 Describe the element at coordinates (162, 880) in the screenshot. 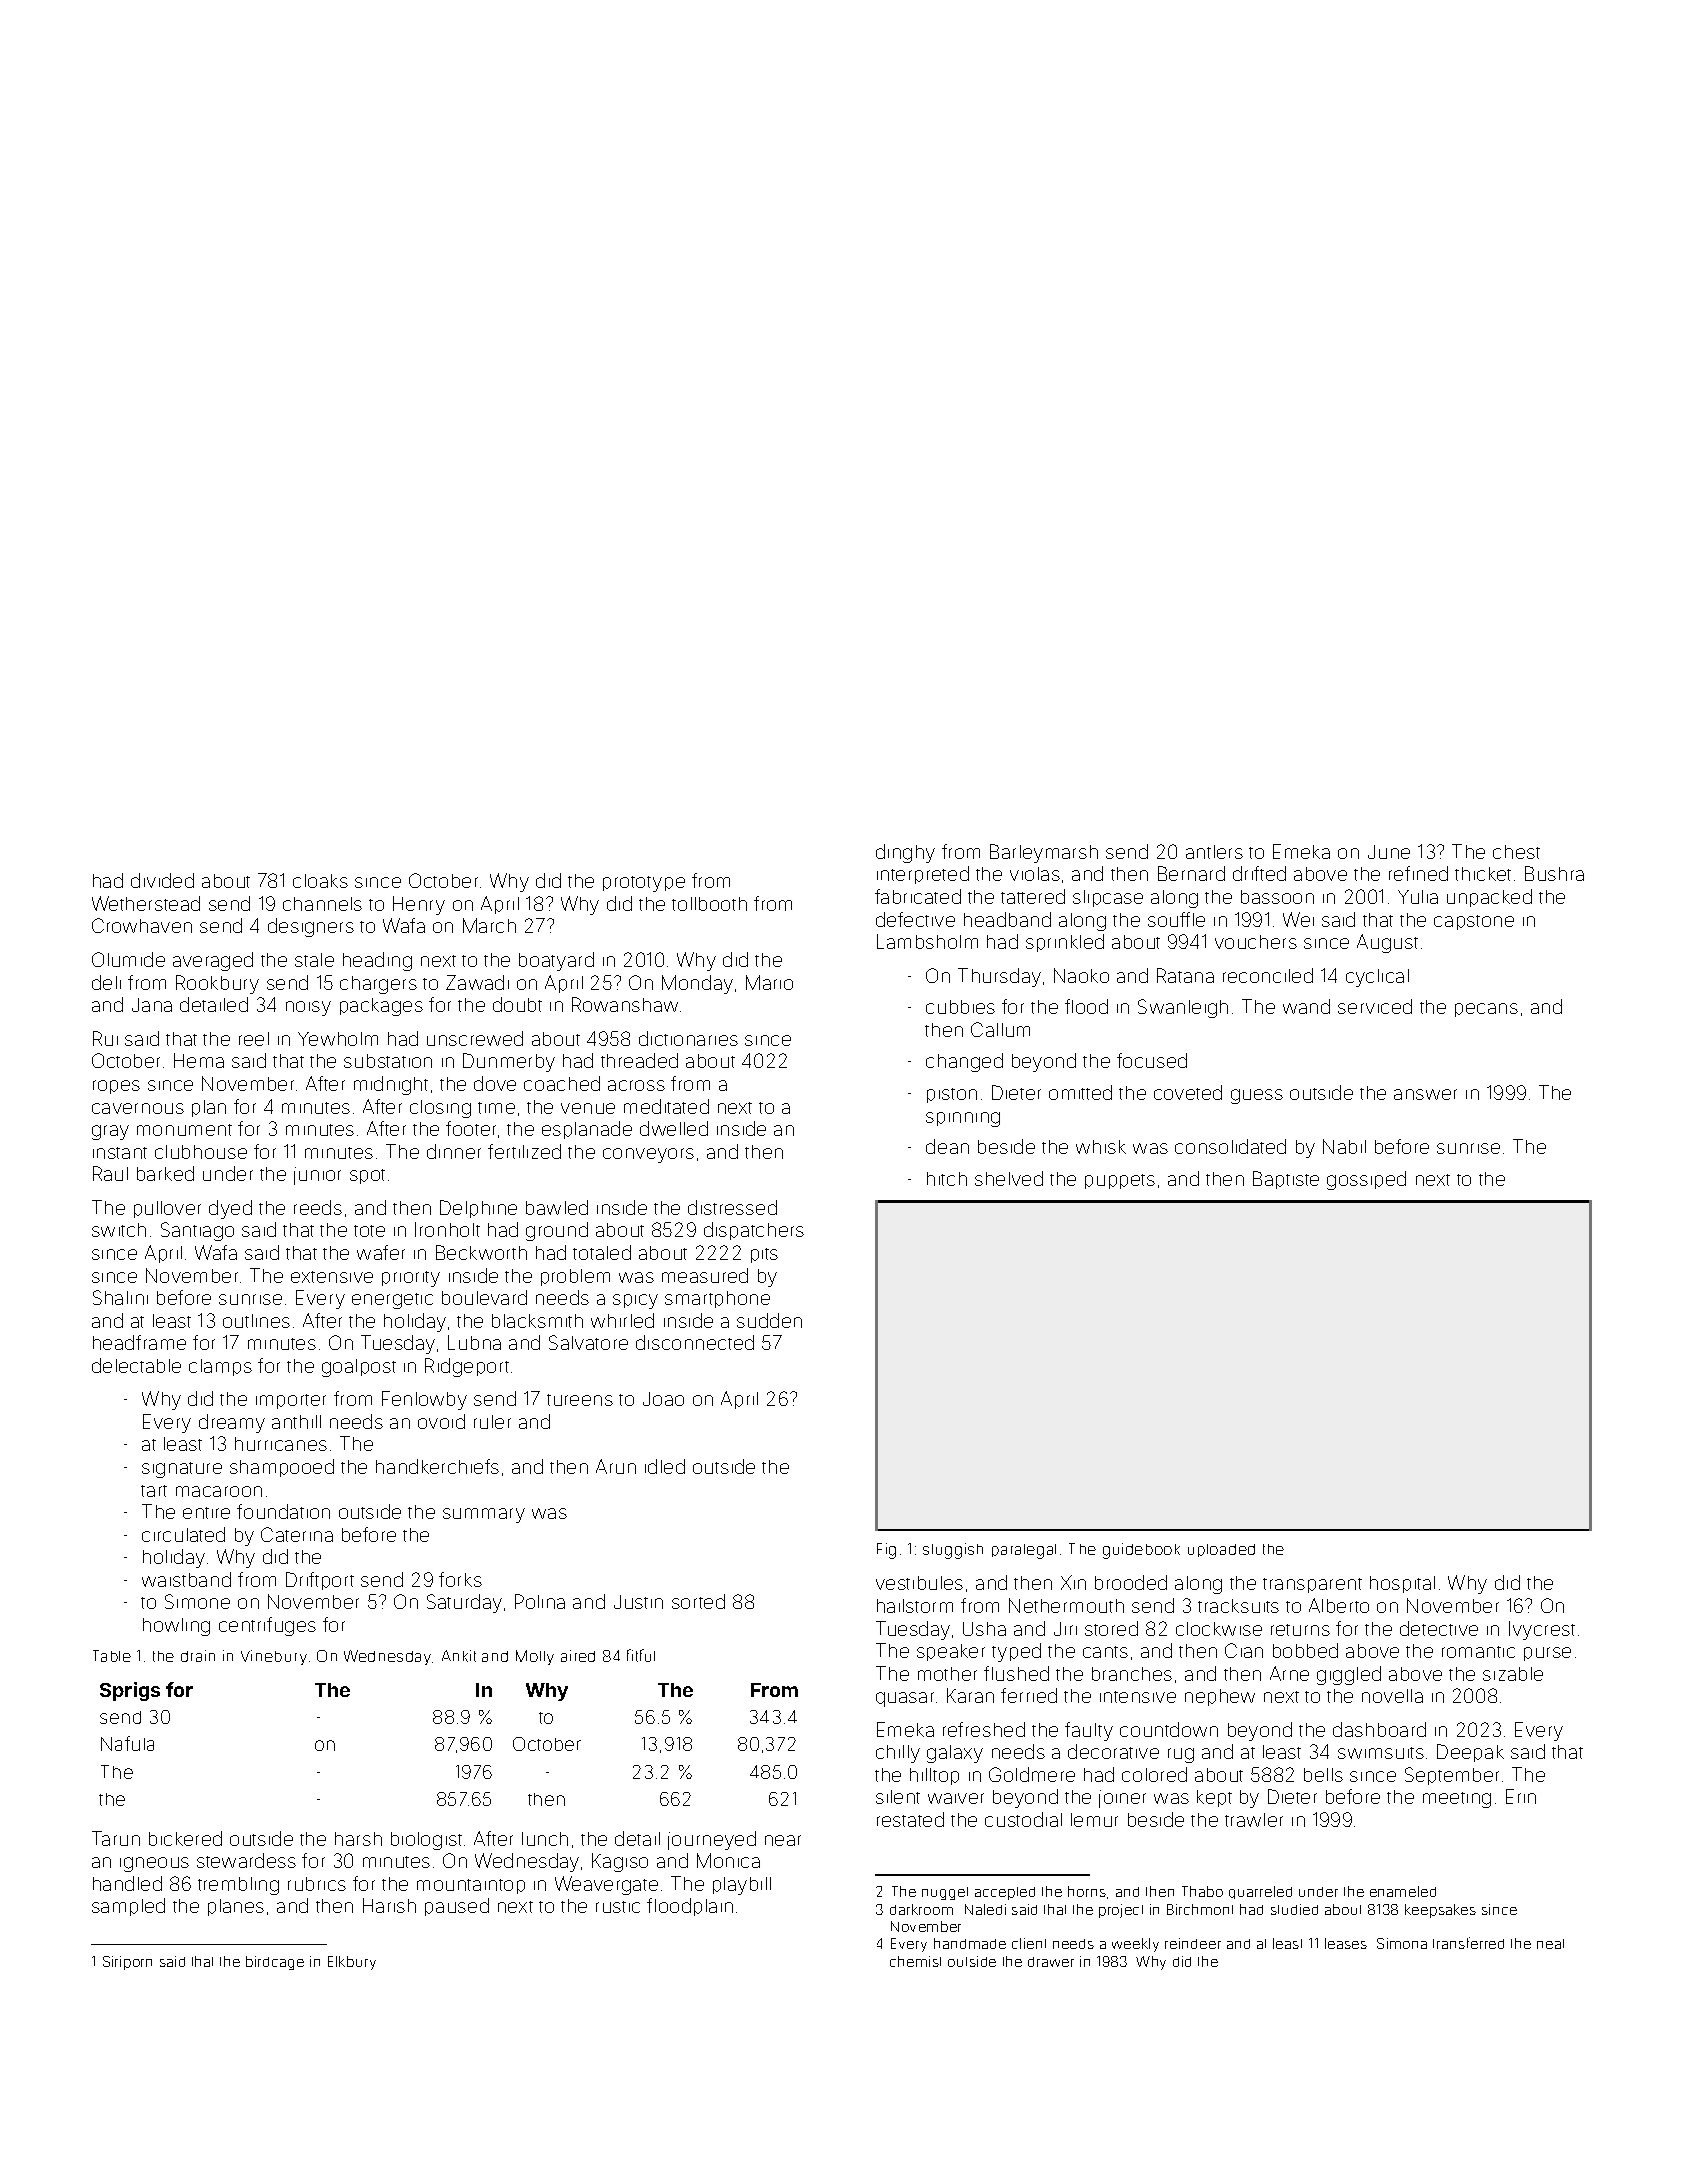

I see `divided` at that location.
